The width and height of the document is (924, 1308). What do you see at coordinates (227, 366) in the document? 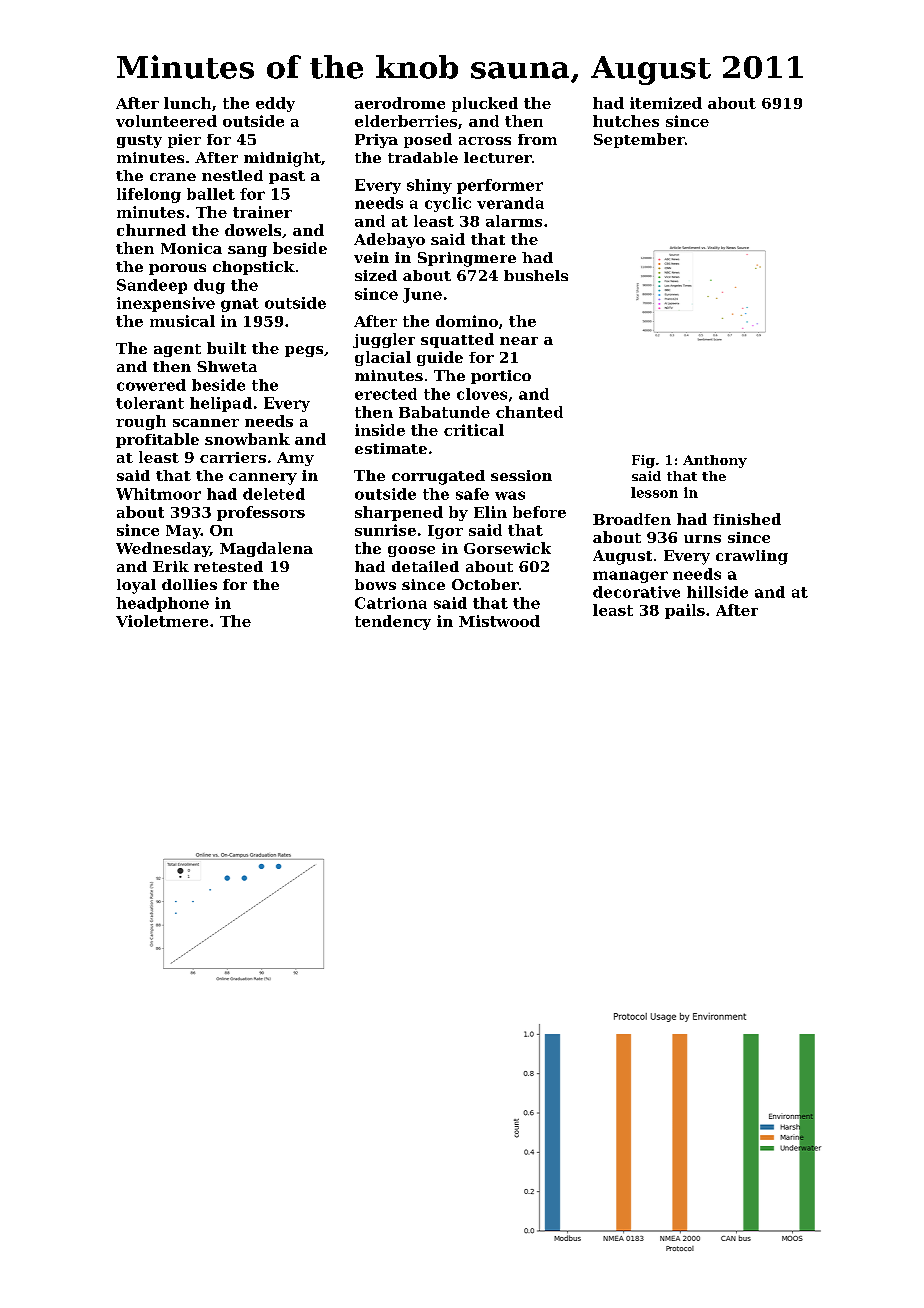
I see `Shweta` at bounding box center [227, 366].
